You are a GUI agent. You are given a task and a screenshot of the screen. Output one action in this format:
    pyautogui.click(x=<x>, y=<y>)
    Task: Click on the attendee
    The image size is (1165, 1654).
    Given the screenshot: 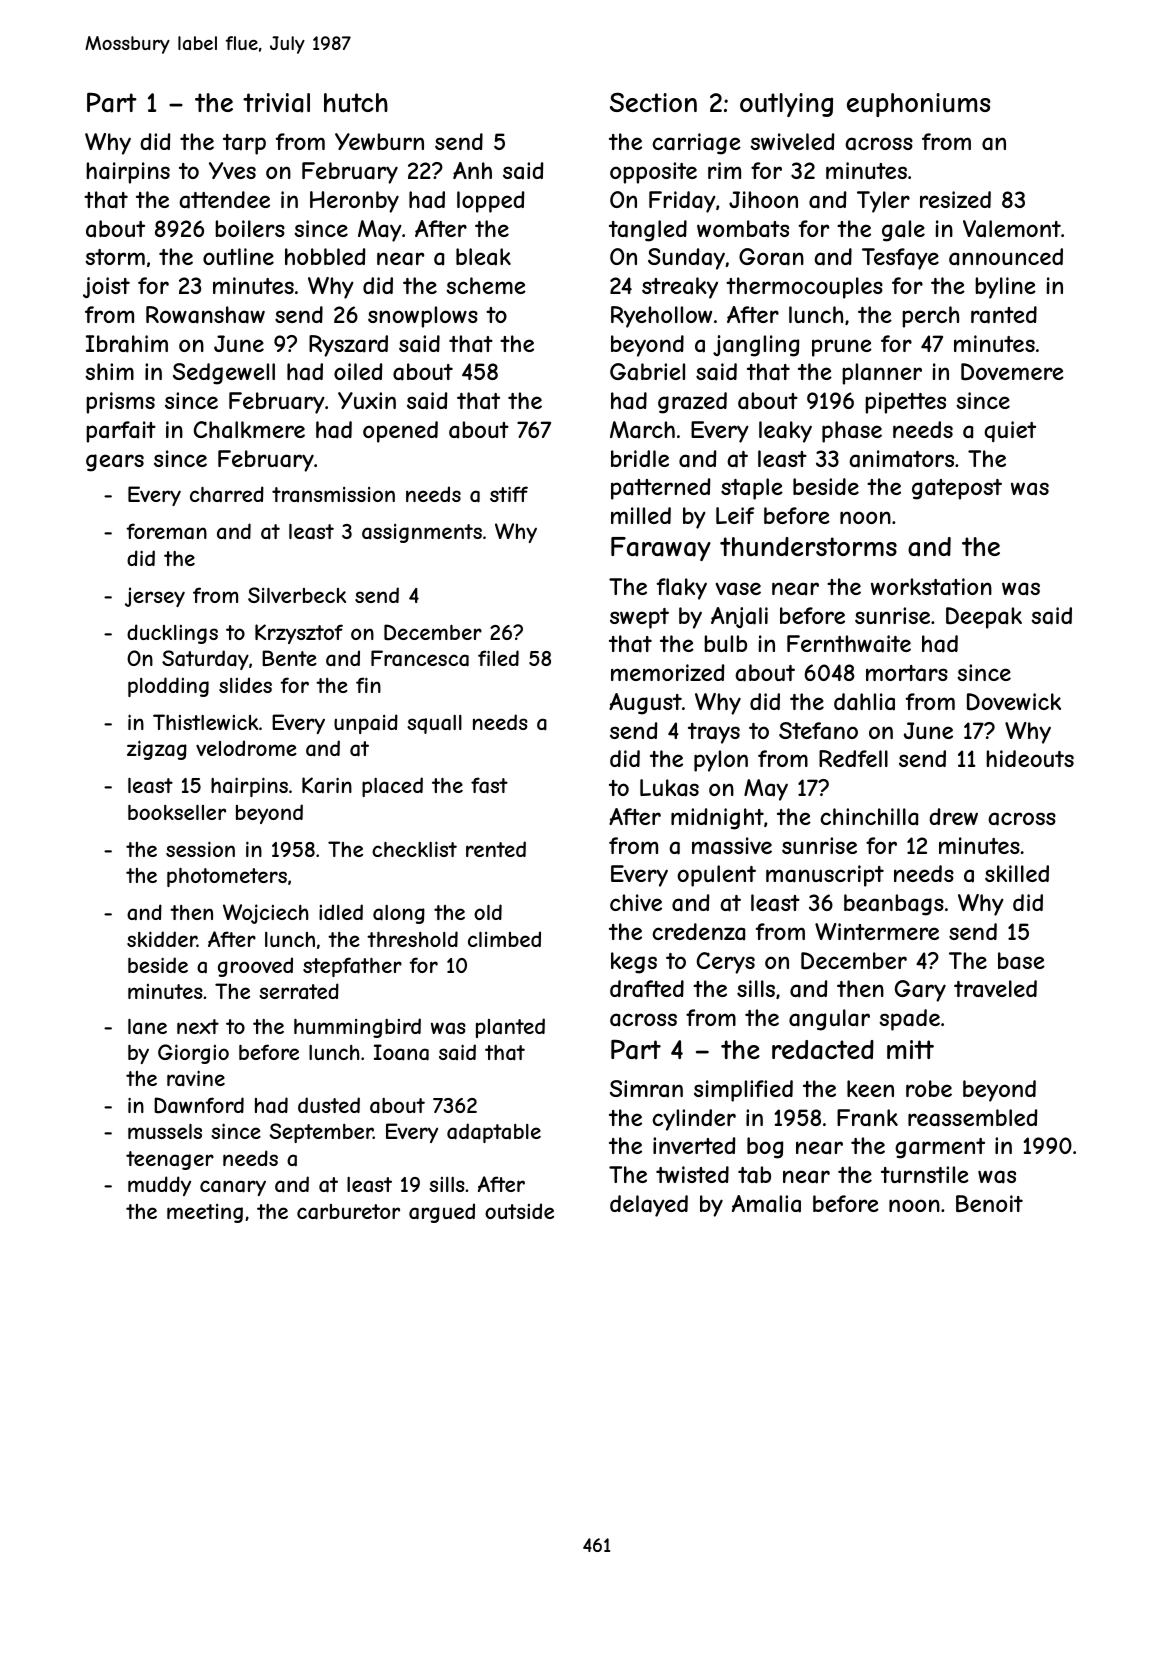 What is the action you would take?
    pyautogui.click(x=224, y=200)
